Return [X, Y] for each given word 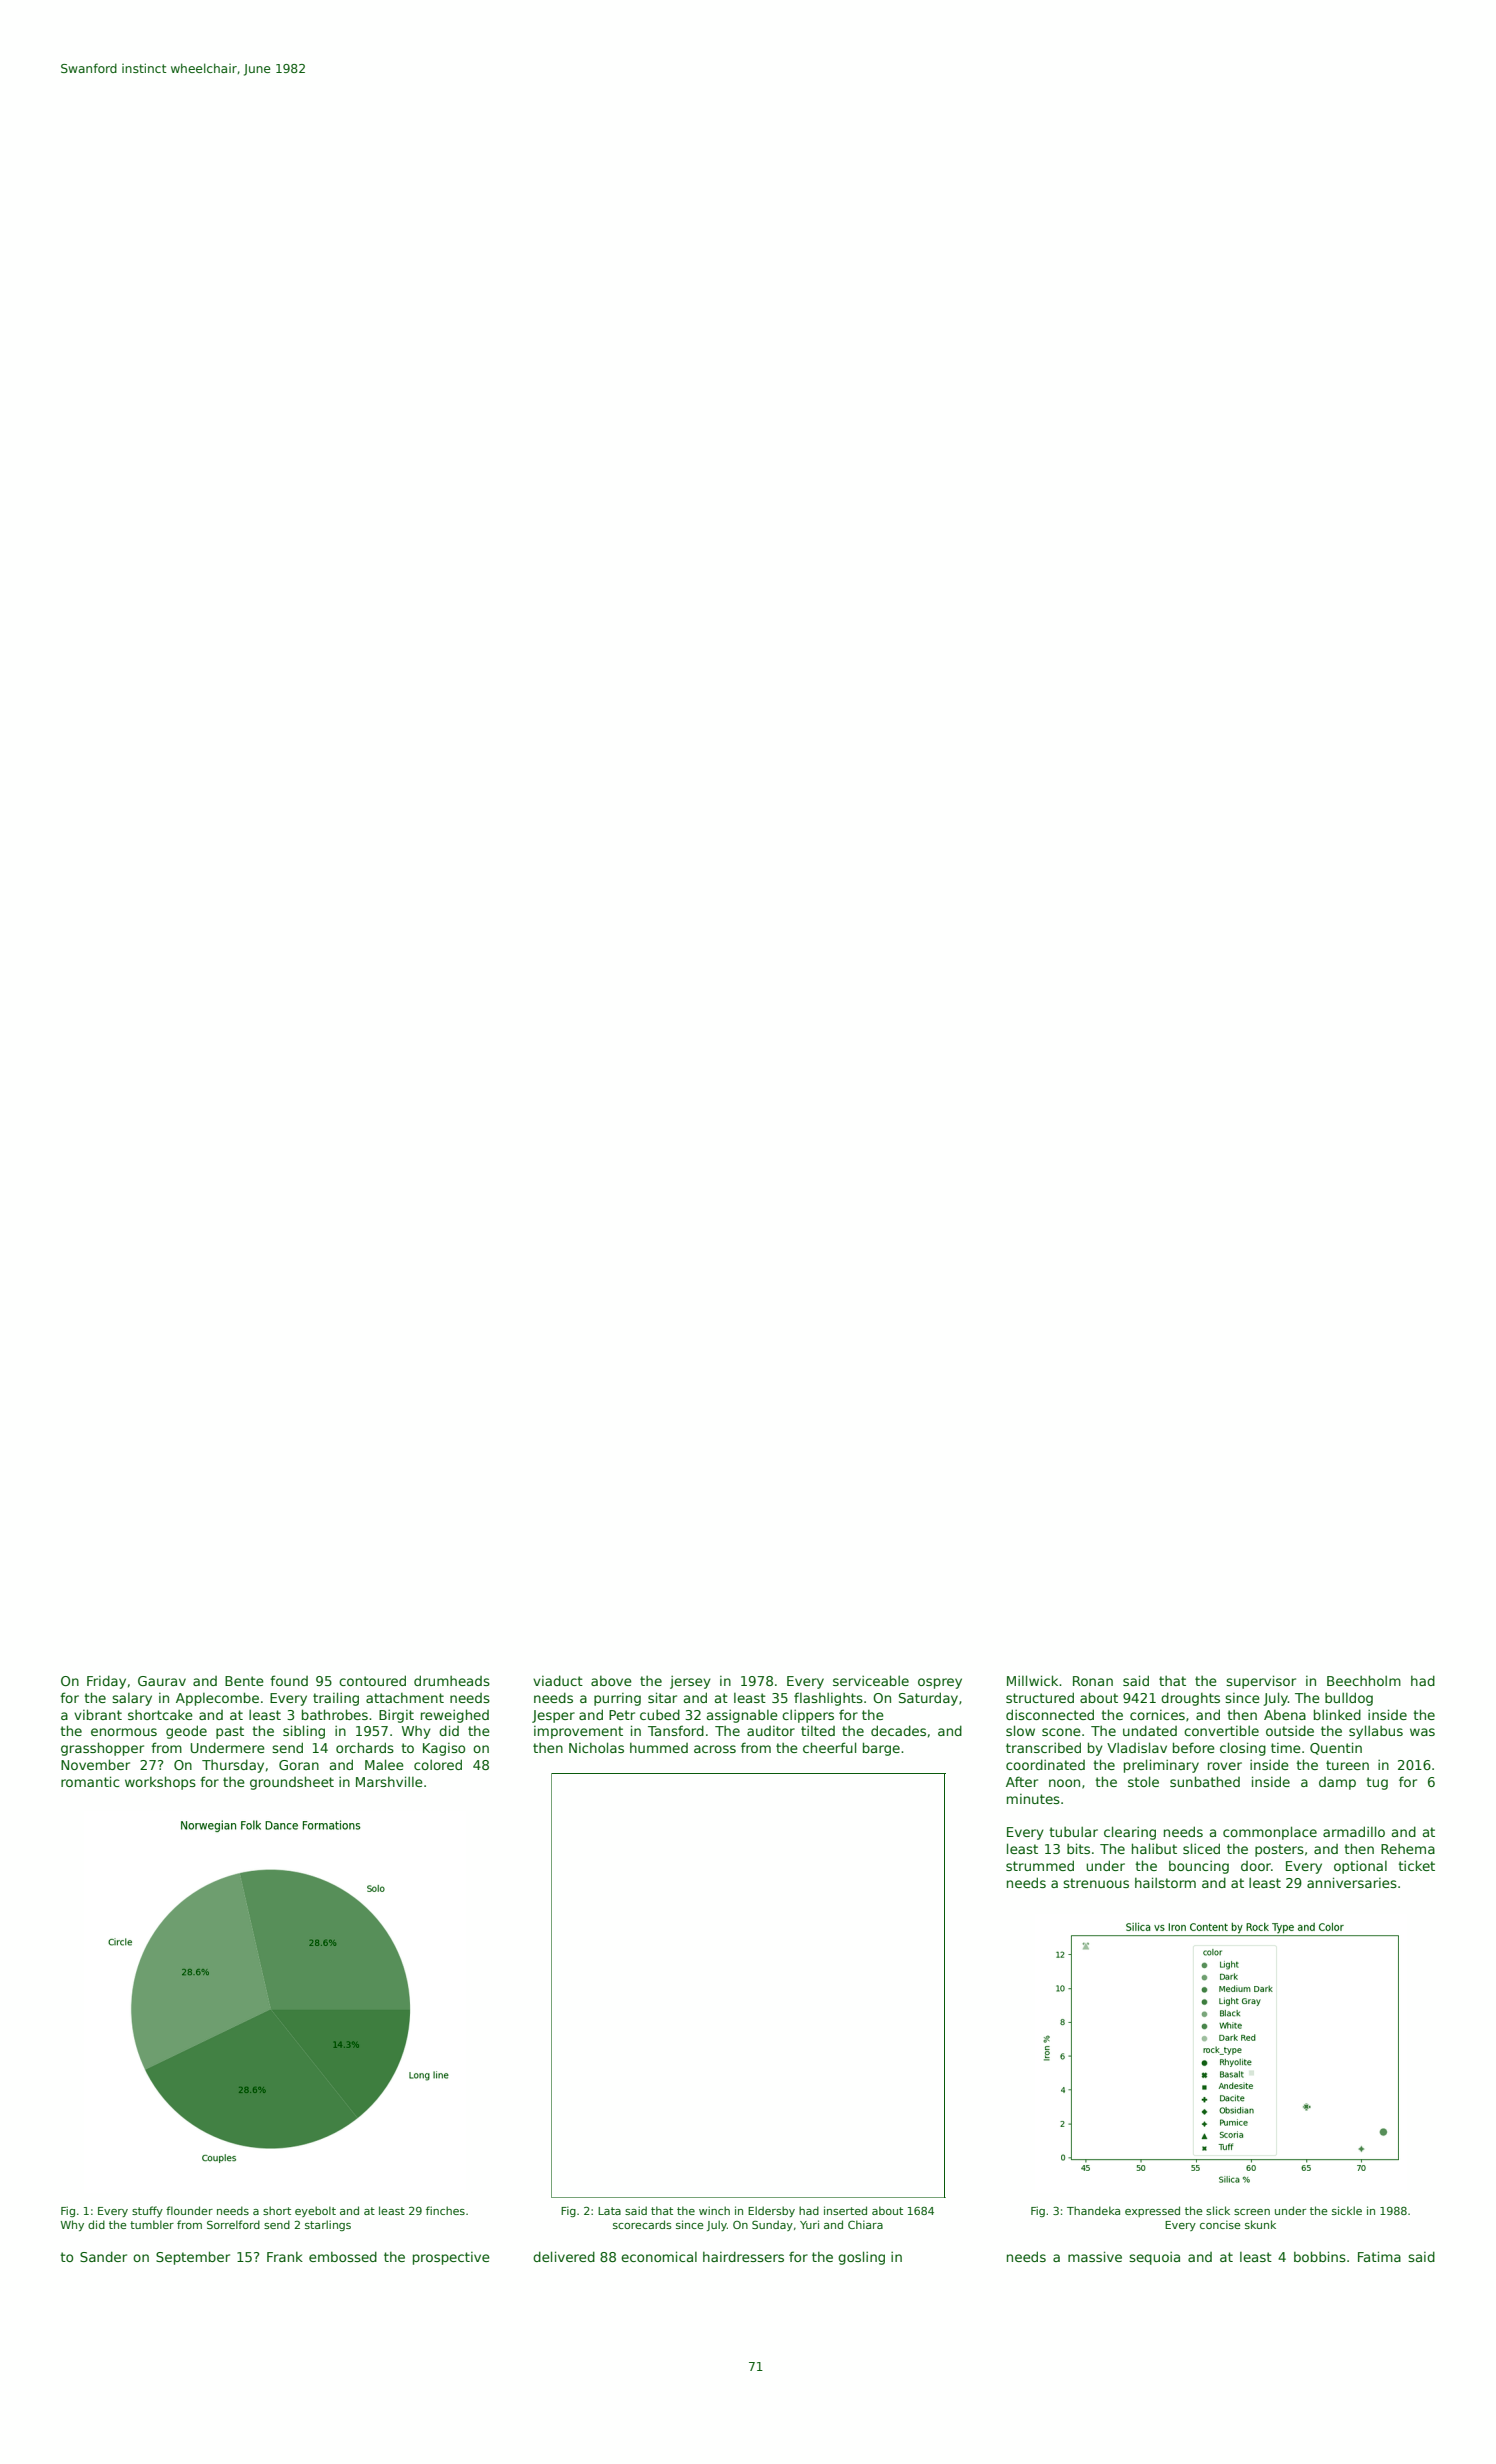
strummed [1040, 1865]
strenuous [1096, 1883]
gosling [861, 2258]
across [715, 1749]
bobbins [1320, 2256]
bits [1078, 1848]
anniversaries [1352, 1882]
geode [186, 1732]
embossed [343, 2256]
